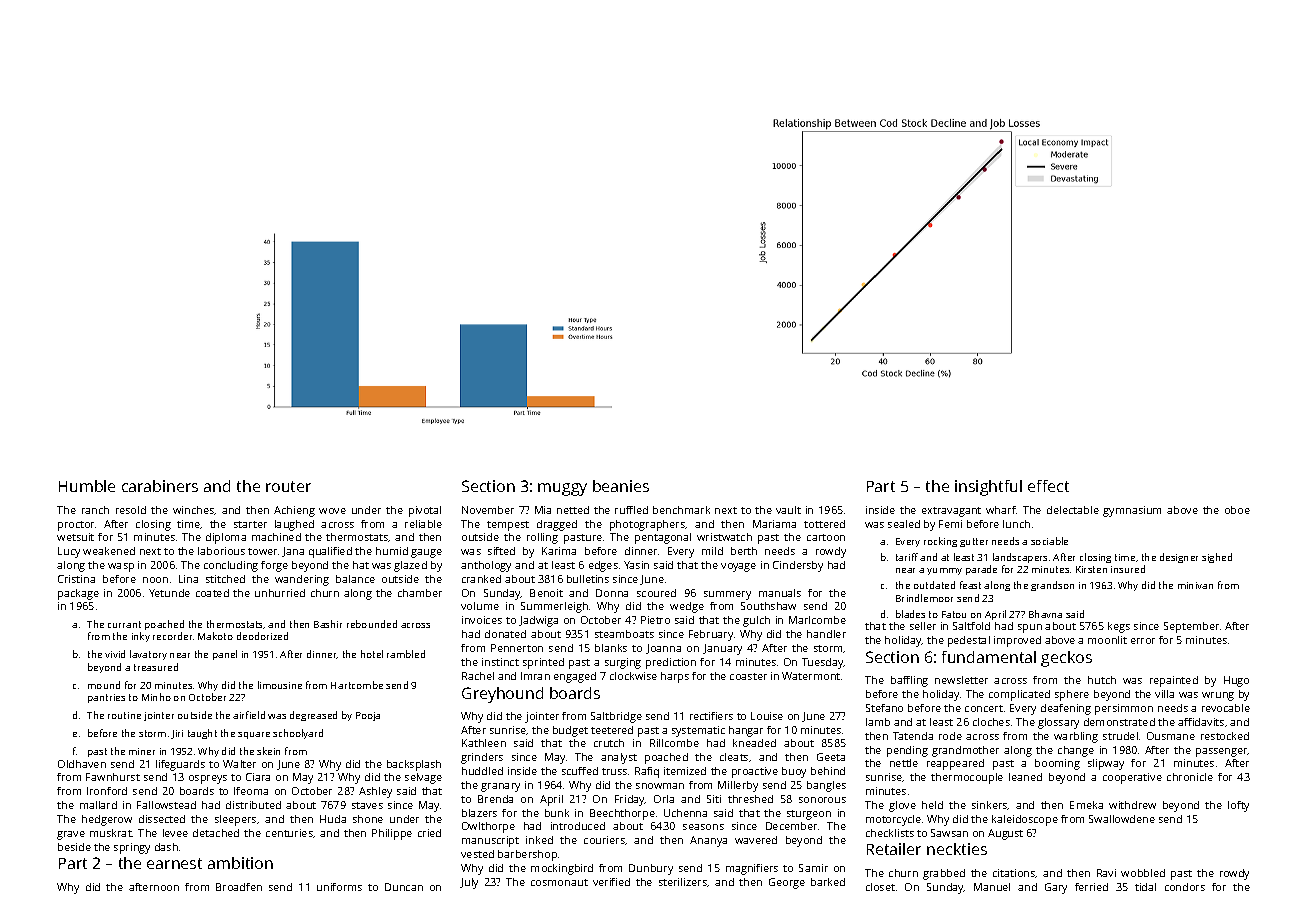  I want to click on gulch, so click(756, 621).
